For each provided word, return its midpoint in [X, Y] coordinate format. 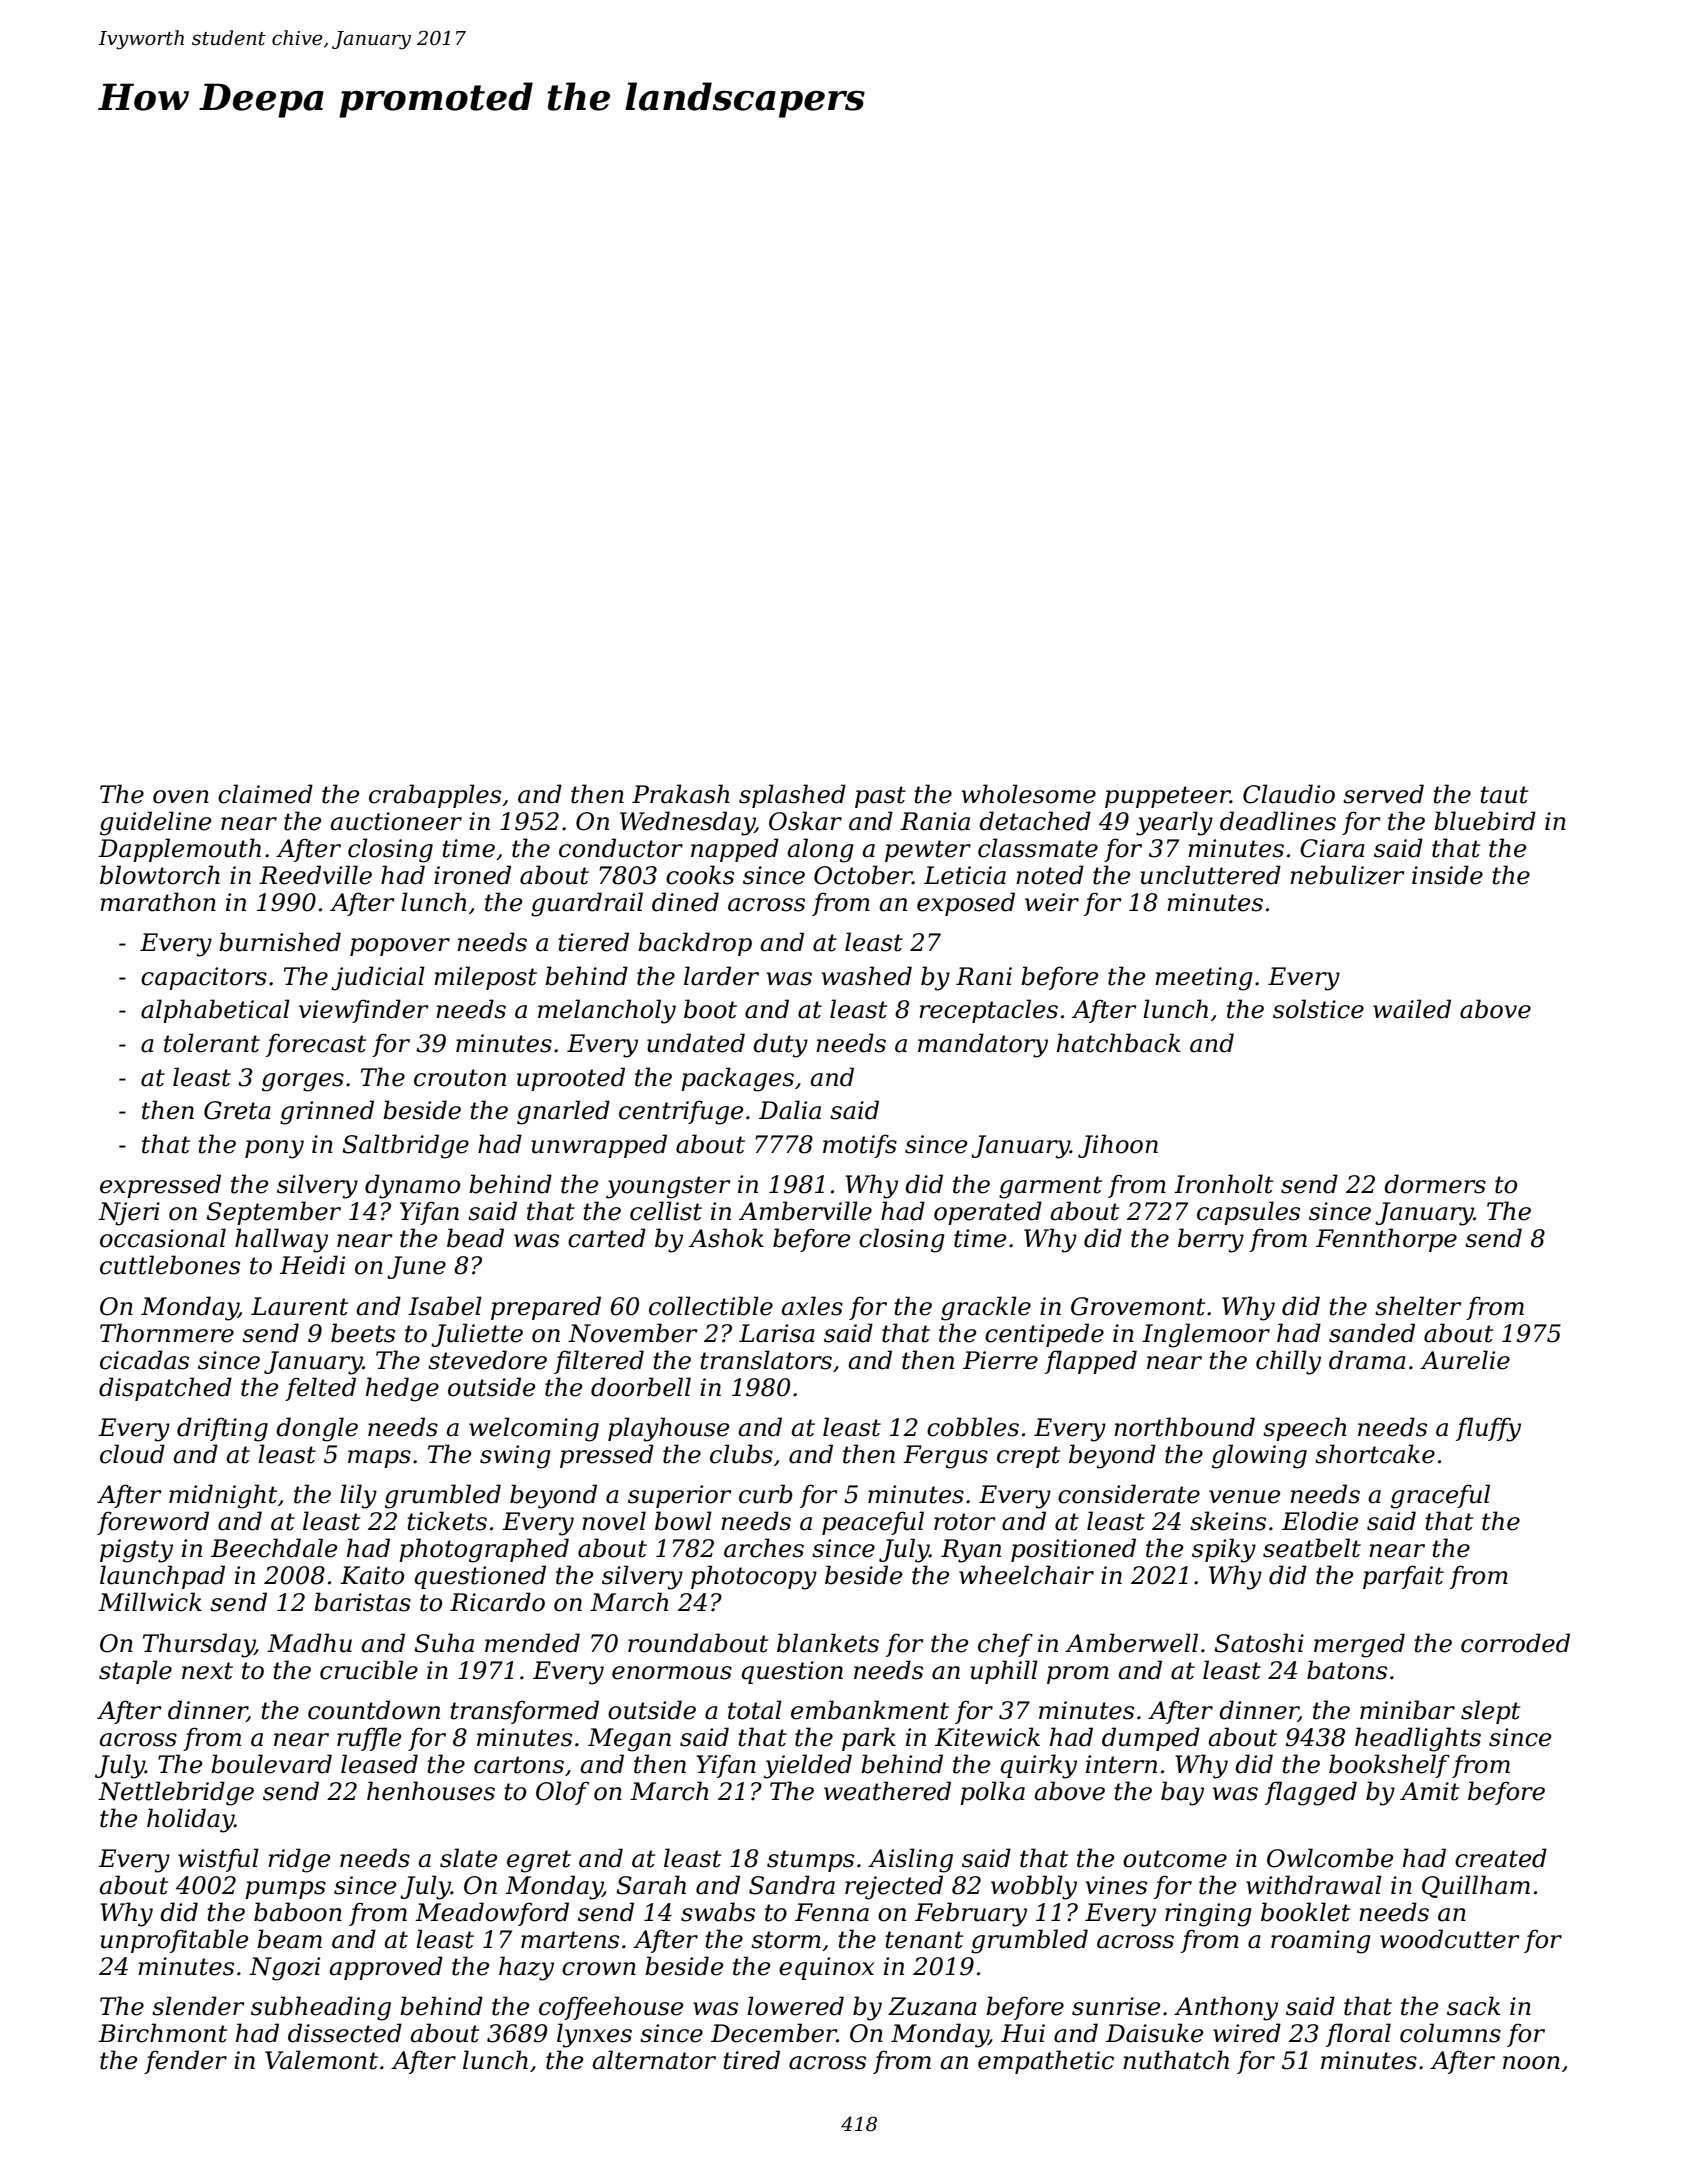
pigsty [136, 1551]
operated [988, 1213]
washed [866, 976]
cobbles [973, 1427]
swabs [718, 1912]
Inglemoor [1206, 1335]
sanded [1372, 1333]
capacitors [204, 978]
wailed [1412, 1009]
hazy [526, 1968]
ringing [1208, 1915]
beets [363, 1333]
